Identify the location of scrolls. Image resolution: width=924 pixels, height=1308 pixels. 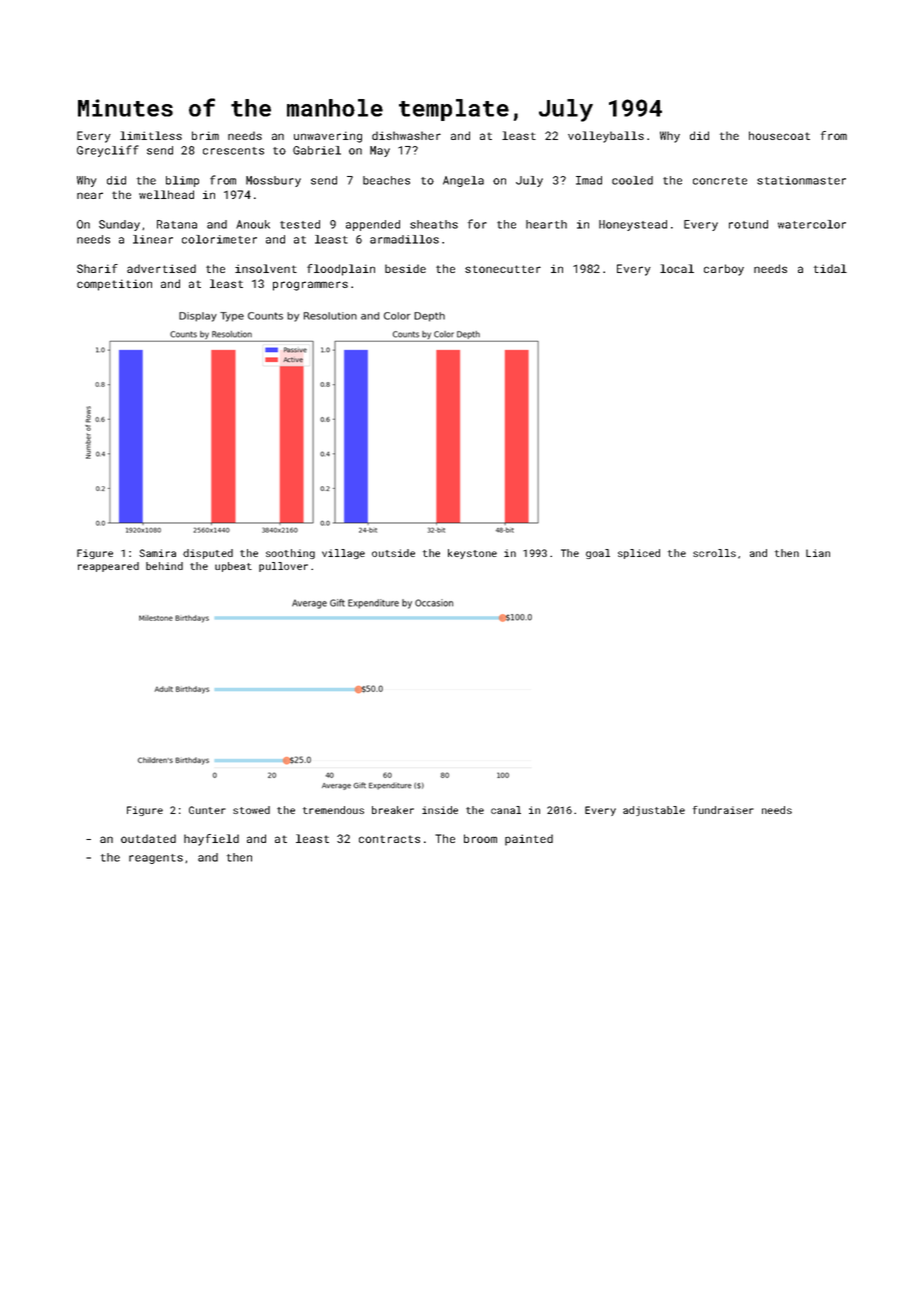
(714, 553).
